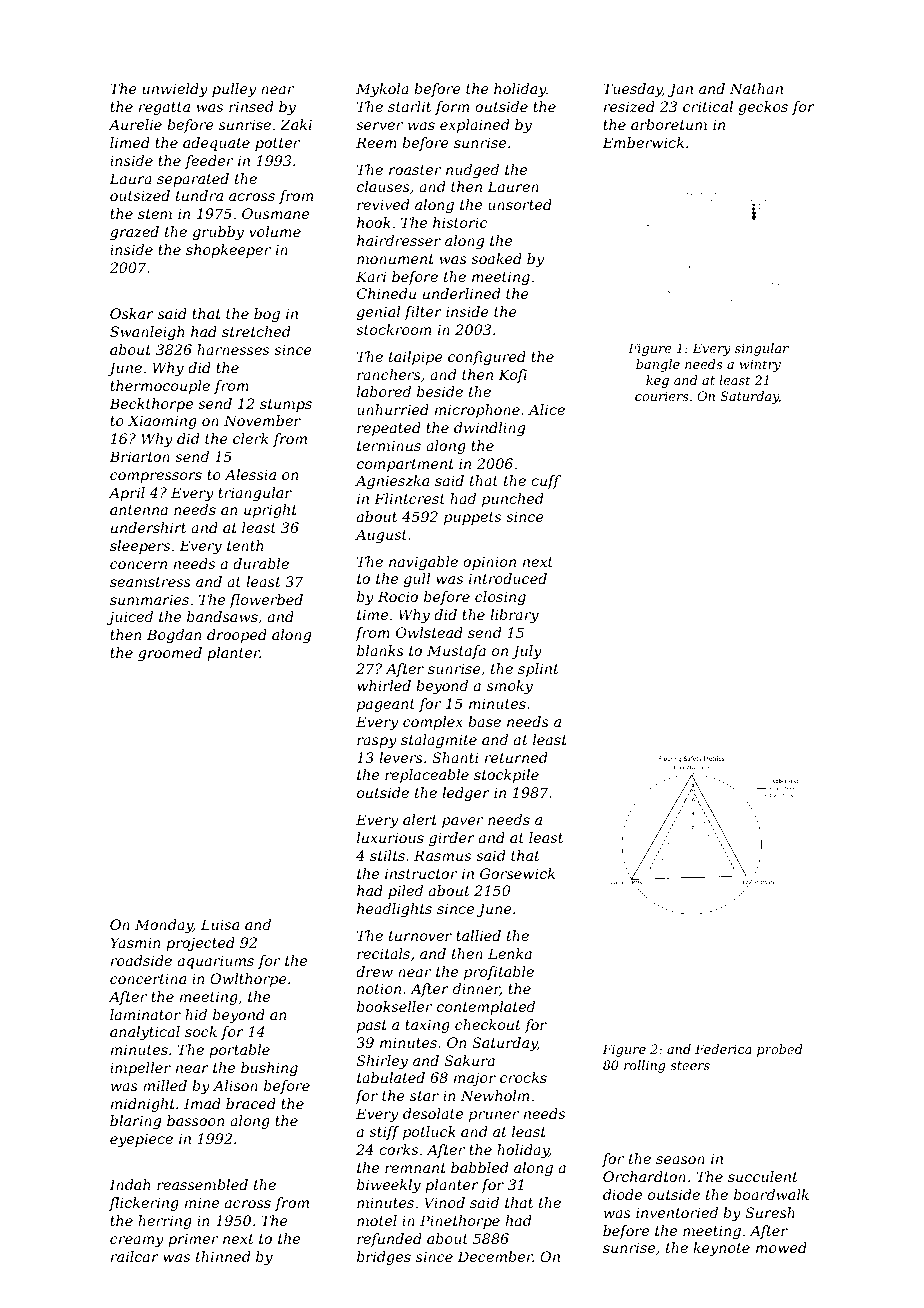 The height and width of the page is (1308, 924). I want to click on singular, so click(762, 349).
